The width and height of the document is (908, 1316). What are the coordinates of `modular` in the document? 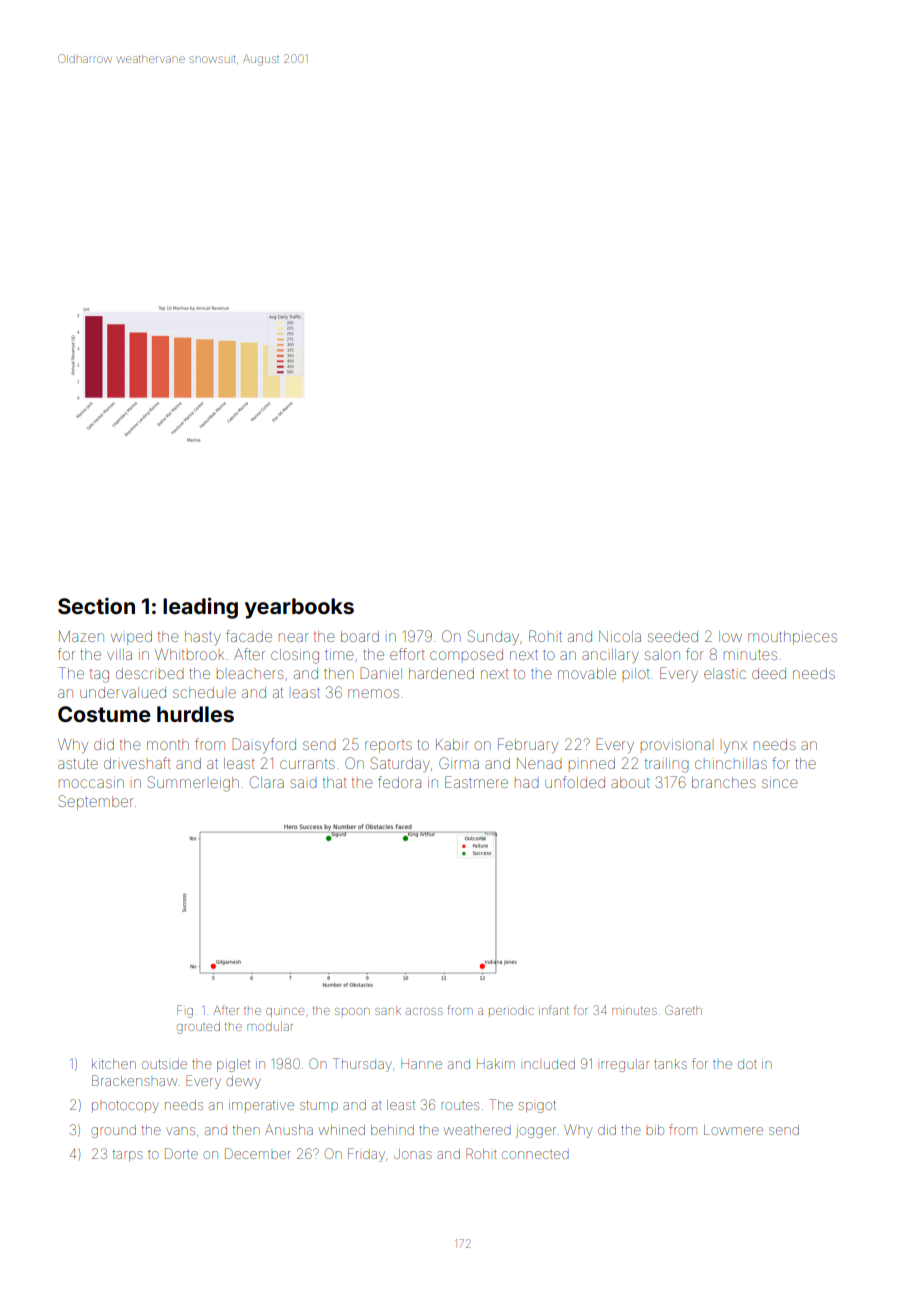 It's located at (270, 1026).
